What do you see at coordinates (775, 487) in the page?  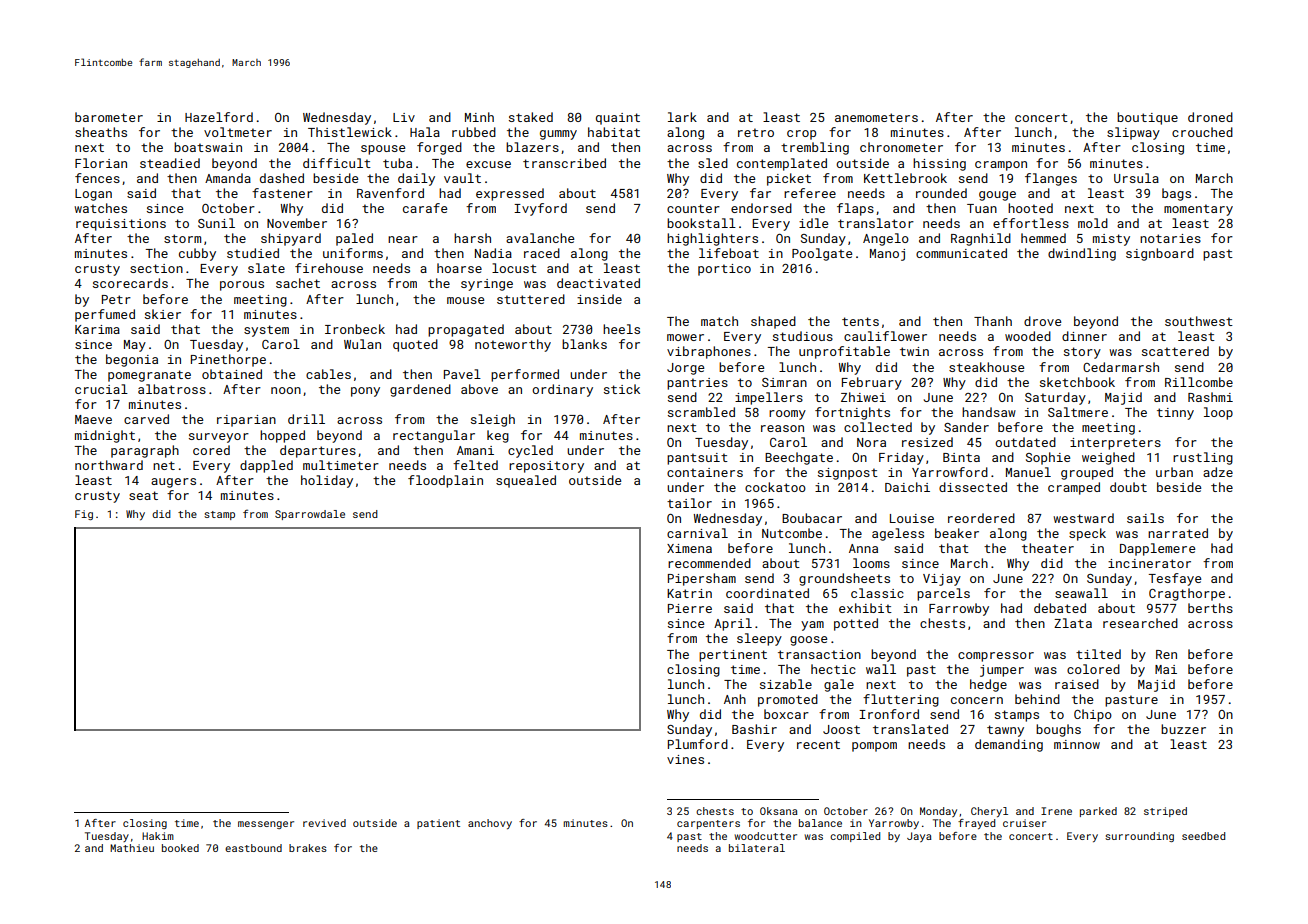 I see `cockatoo` at bounding box center [775, 487].
